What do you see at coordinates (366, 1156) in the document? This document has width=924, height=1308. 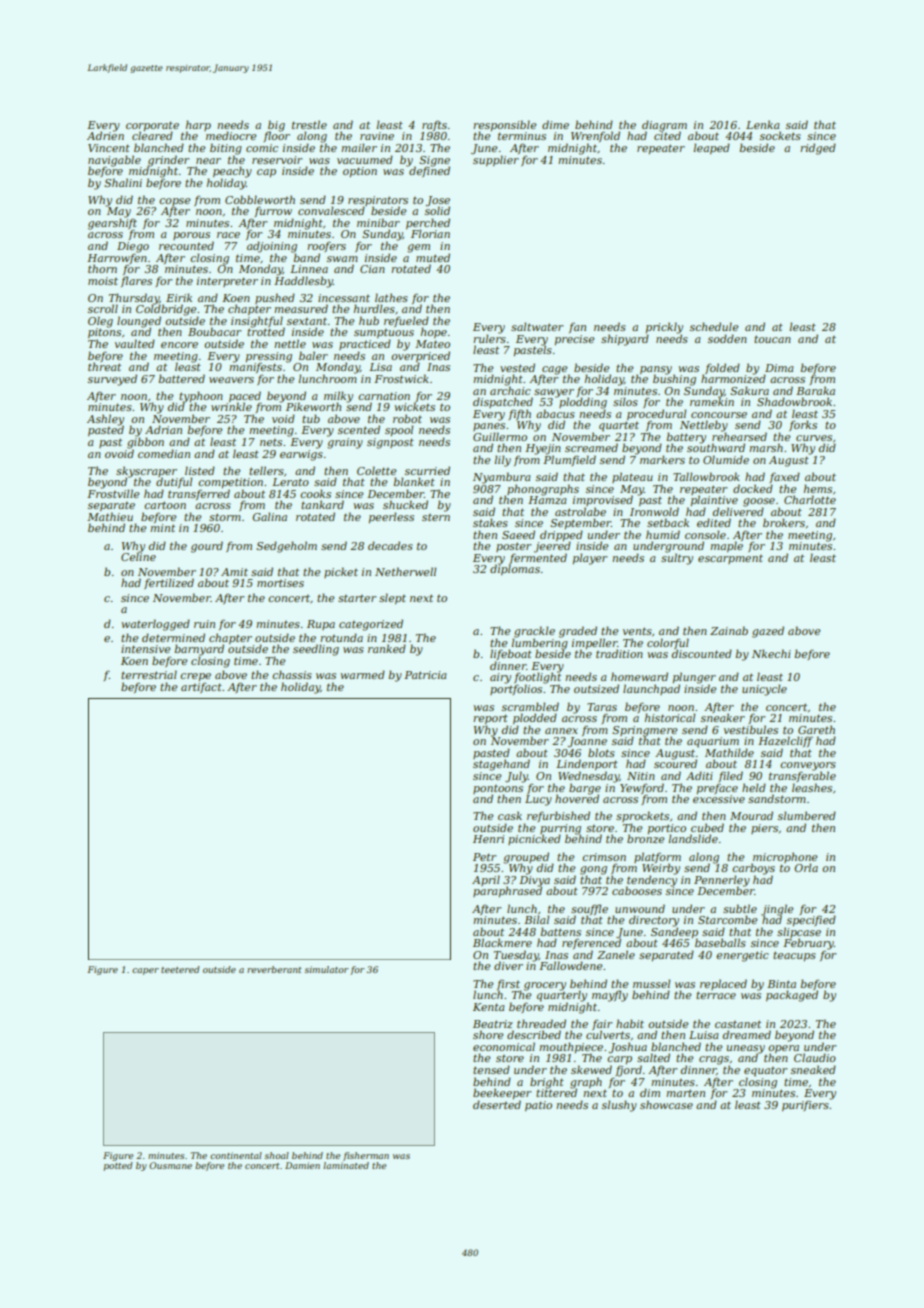 I see `fisherman` at bounding box center [366, 1156].
